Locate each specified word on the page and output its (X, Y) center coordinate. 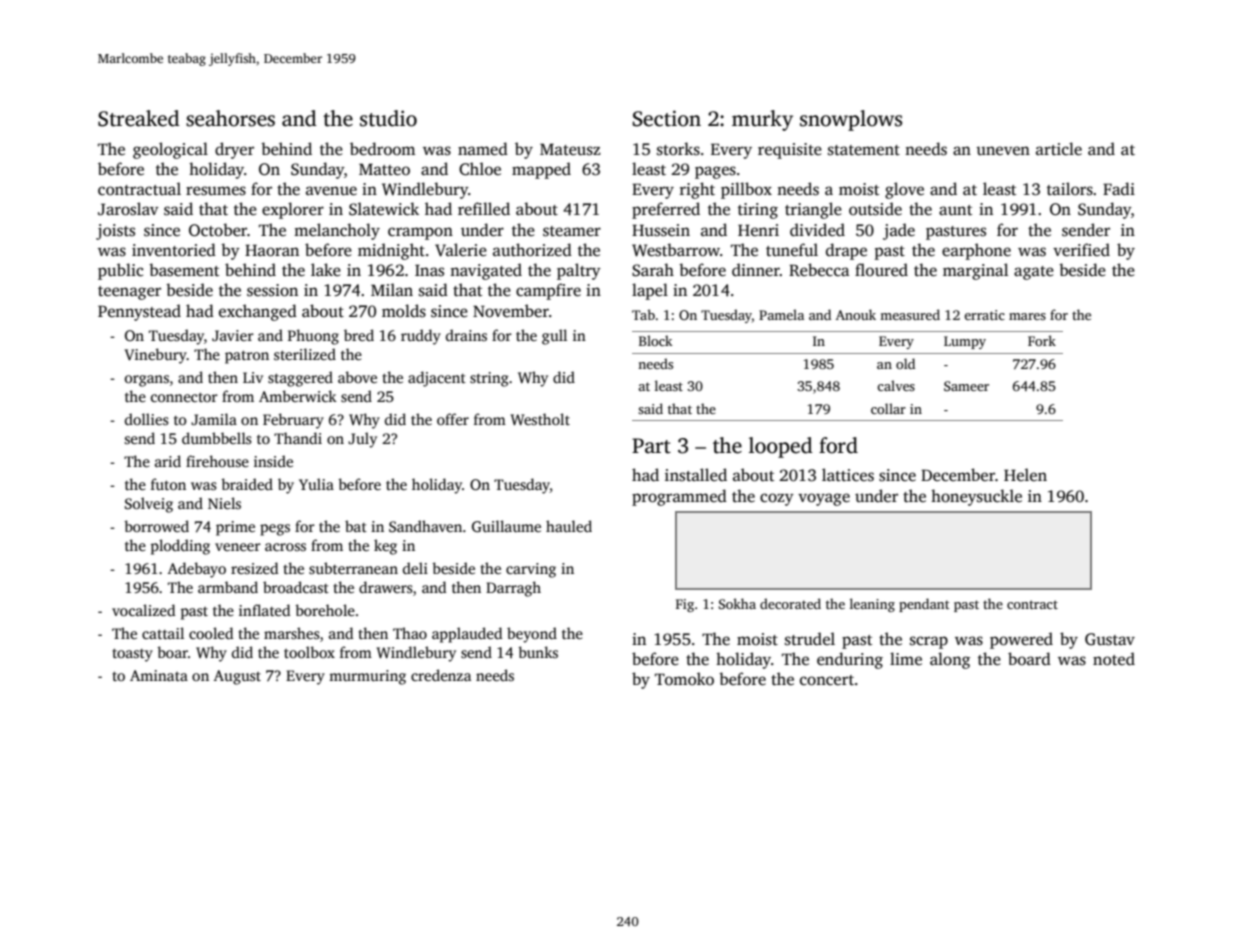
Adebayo (197, 570)
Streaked (139, 118)
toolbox (309, 652)
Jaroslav (128, 209)
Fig (685, 605)
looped (781, 447)
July (362, 440)
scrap (929, 642)
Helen (1025, 474)
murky (762, 120)
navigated (486, 271)
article (1059, 149)
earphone (976, 251)
